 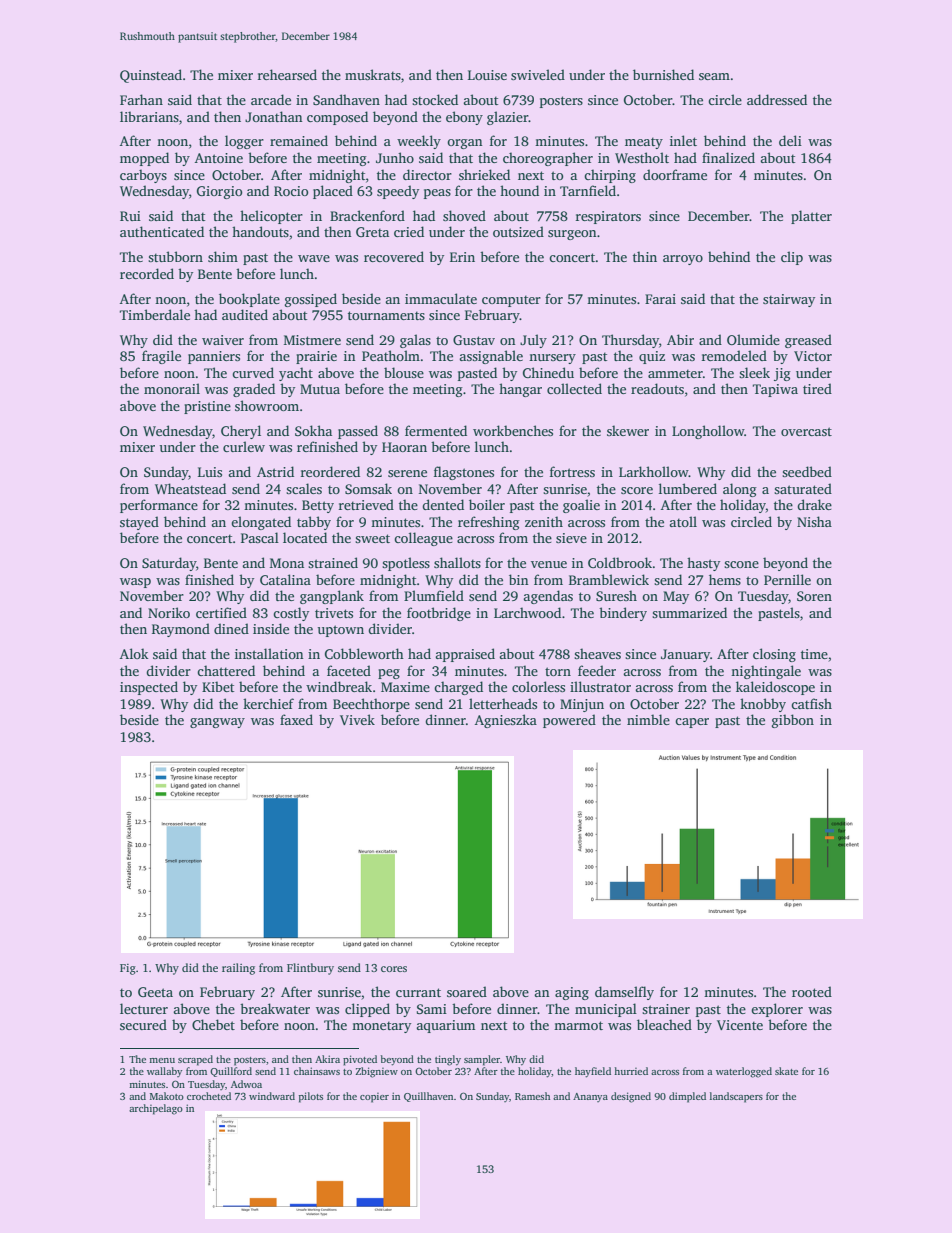 What do you see at coordinates (155, 992) in the page?
I see `Geeta` at bounding box center [155, 992].
